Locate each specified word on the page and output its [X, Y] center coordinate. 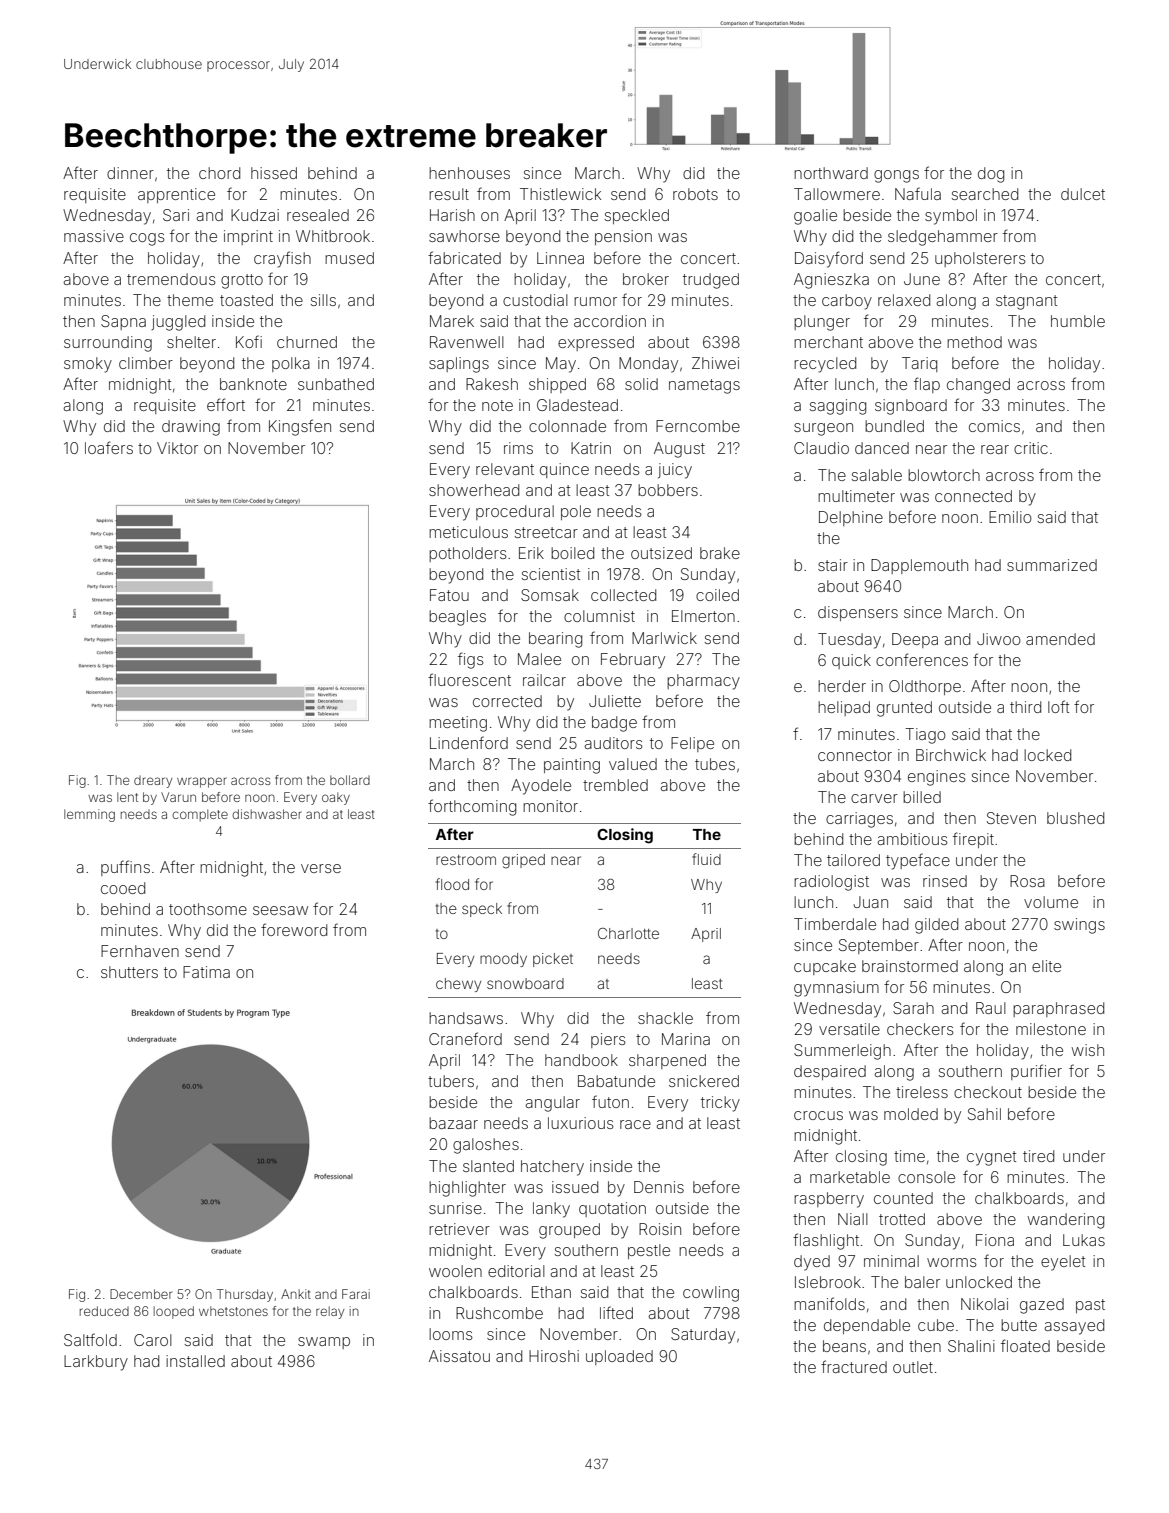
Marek [452, 321]
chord [219, 173]
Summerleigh [842, 1052]
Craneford [465, 1038]
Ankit [296, 1294]
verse [321, 868]
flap [927, 385]
